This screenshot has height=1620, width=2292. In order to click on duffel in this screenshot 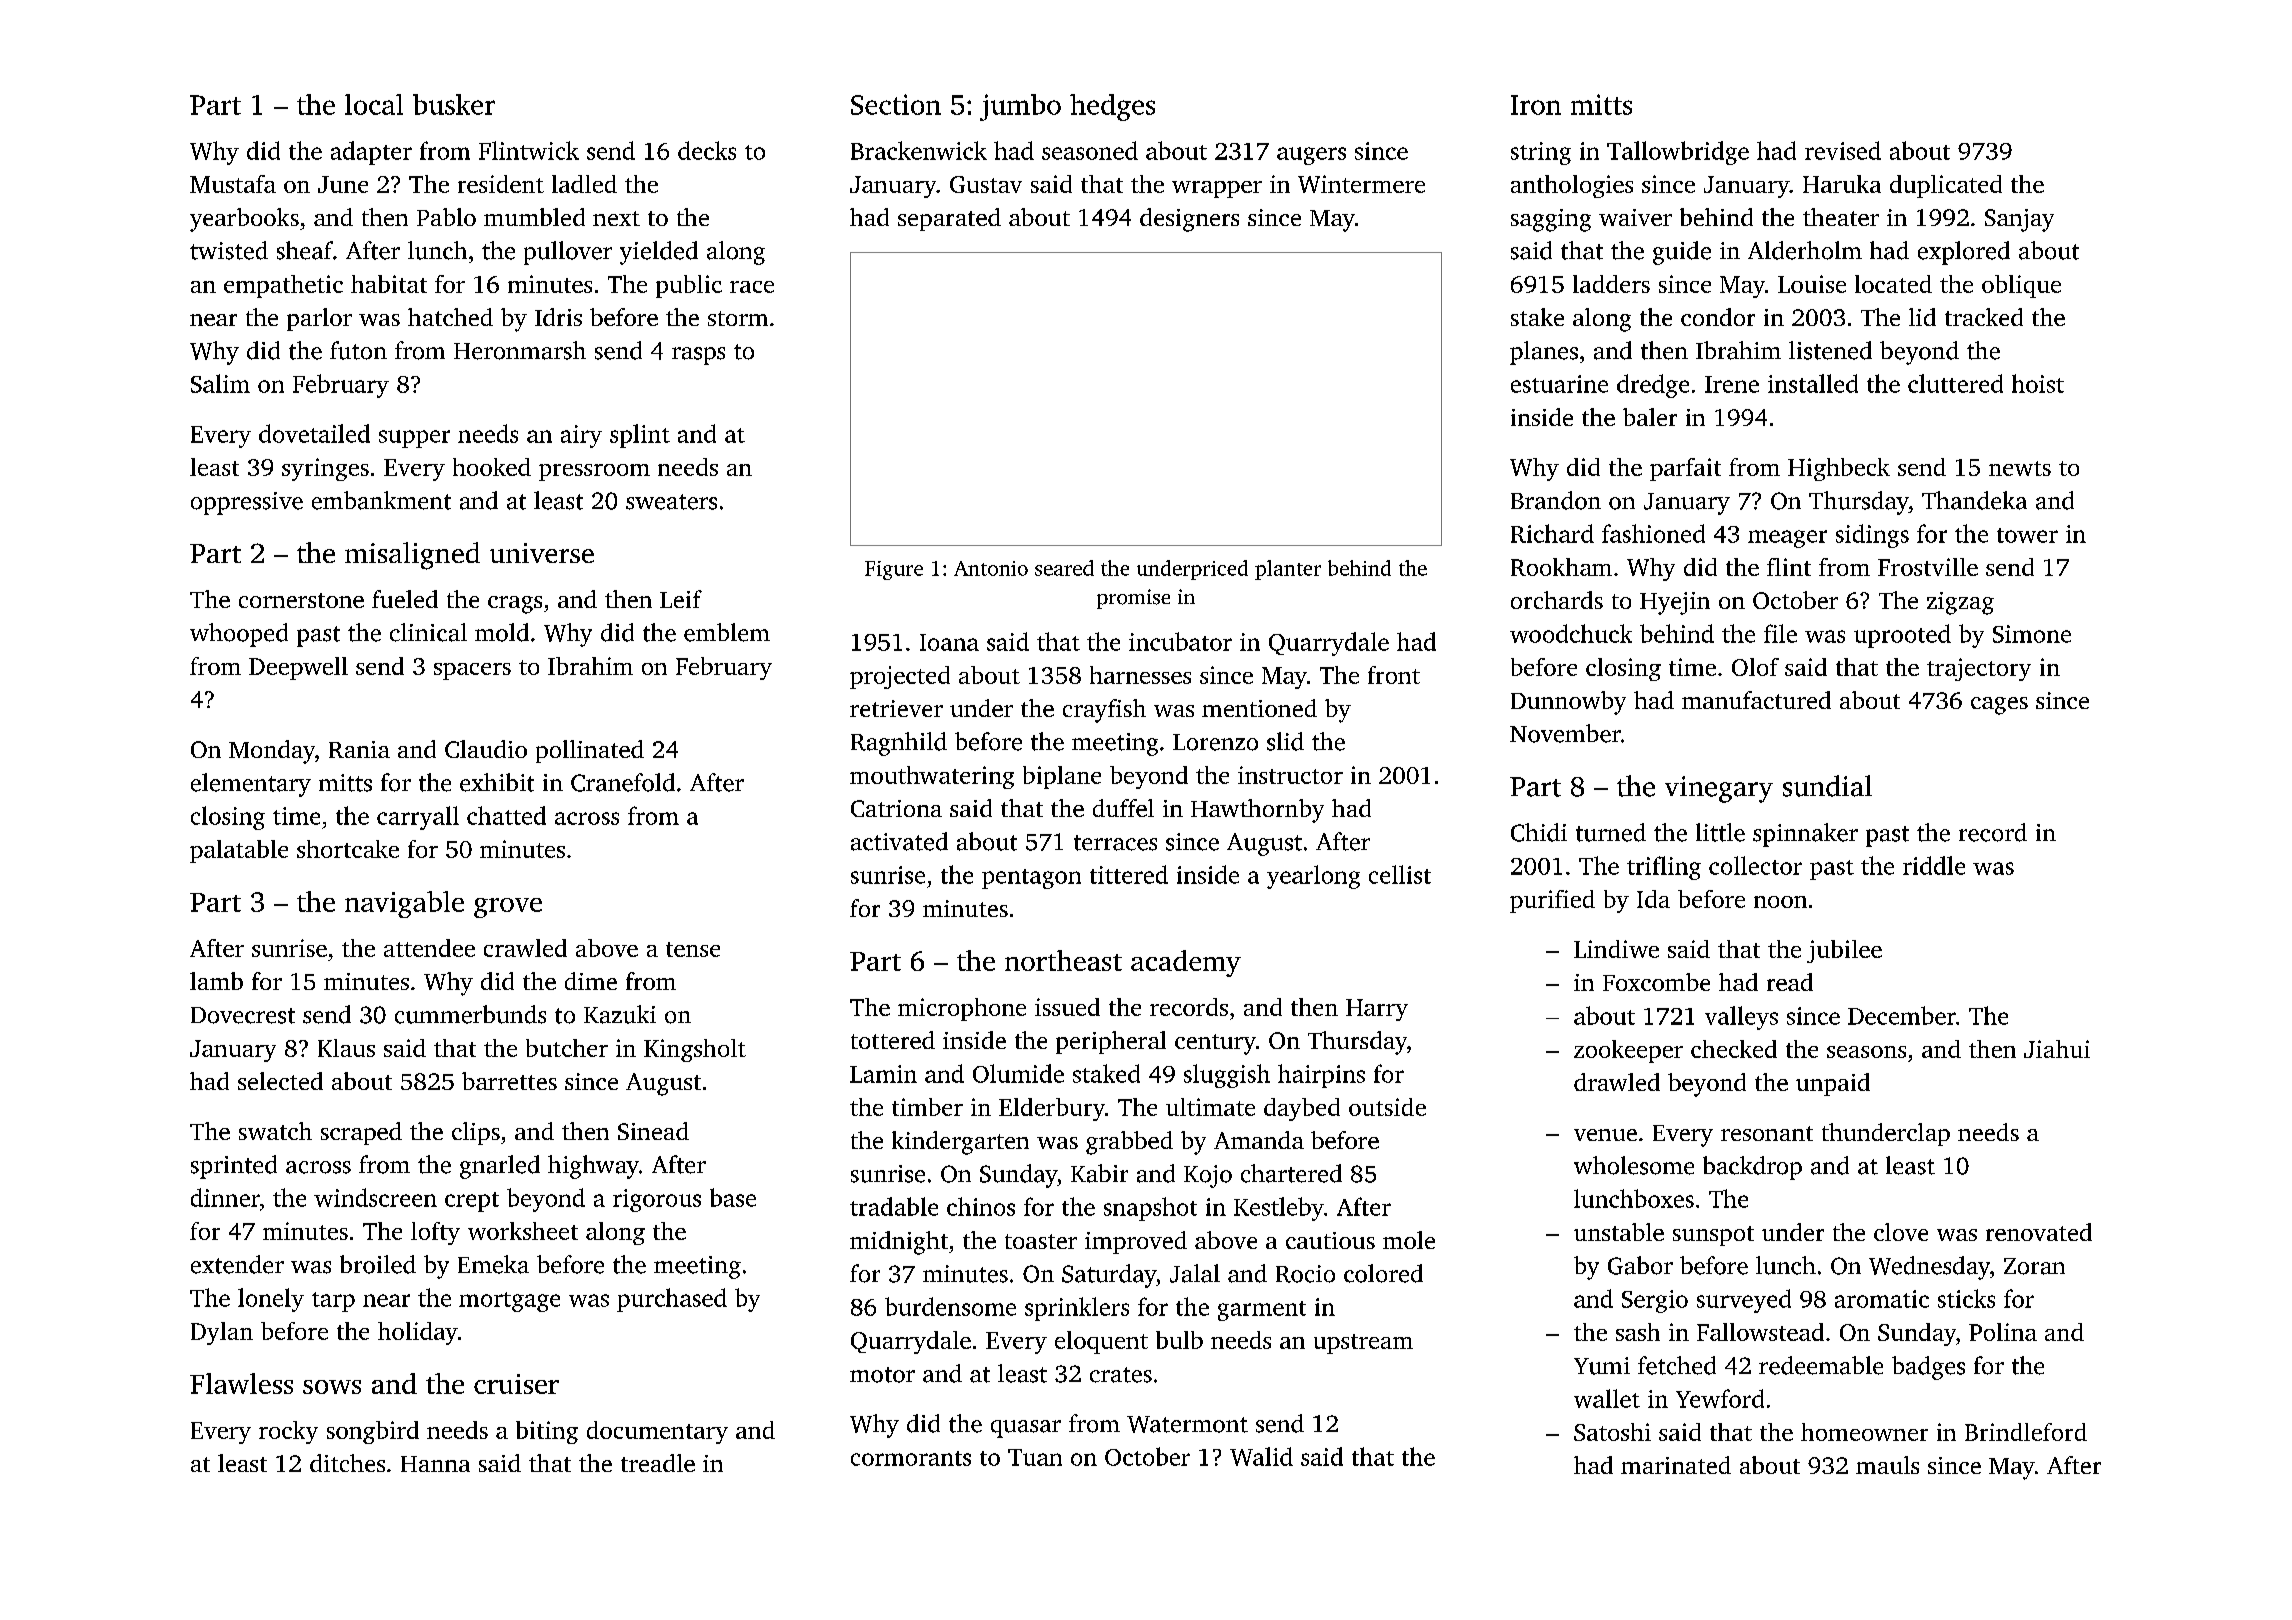, I will do `click(1123, 808)`.
